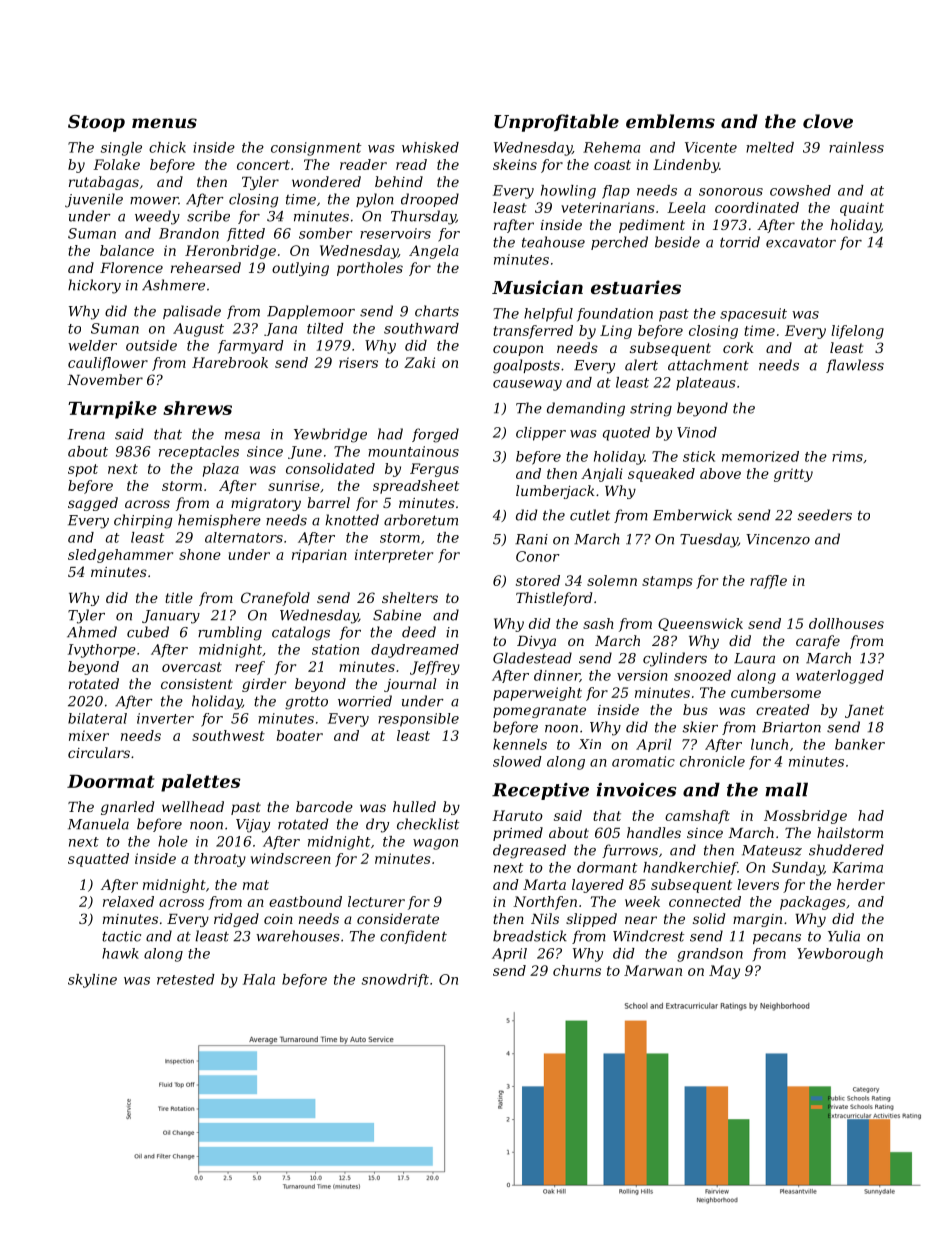 Image resolution: width=952 pixels, height=1233 pixels. What do you see at coordinates (413, 937) in the document?
I see `confident` at bounding box center [413, 937].
